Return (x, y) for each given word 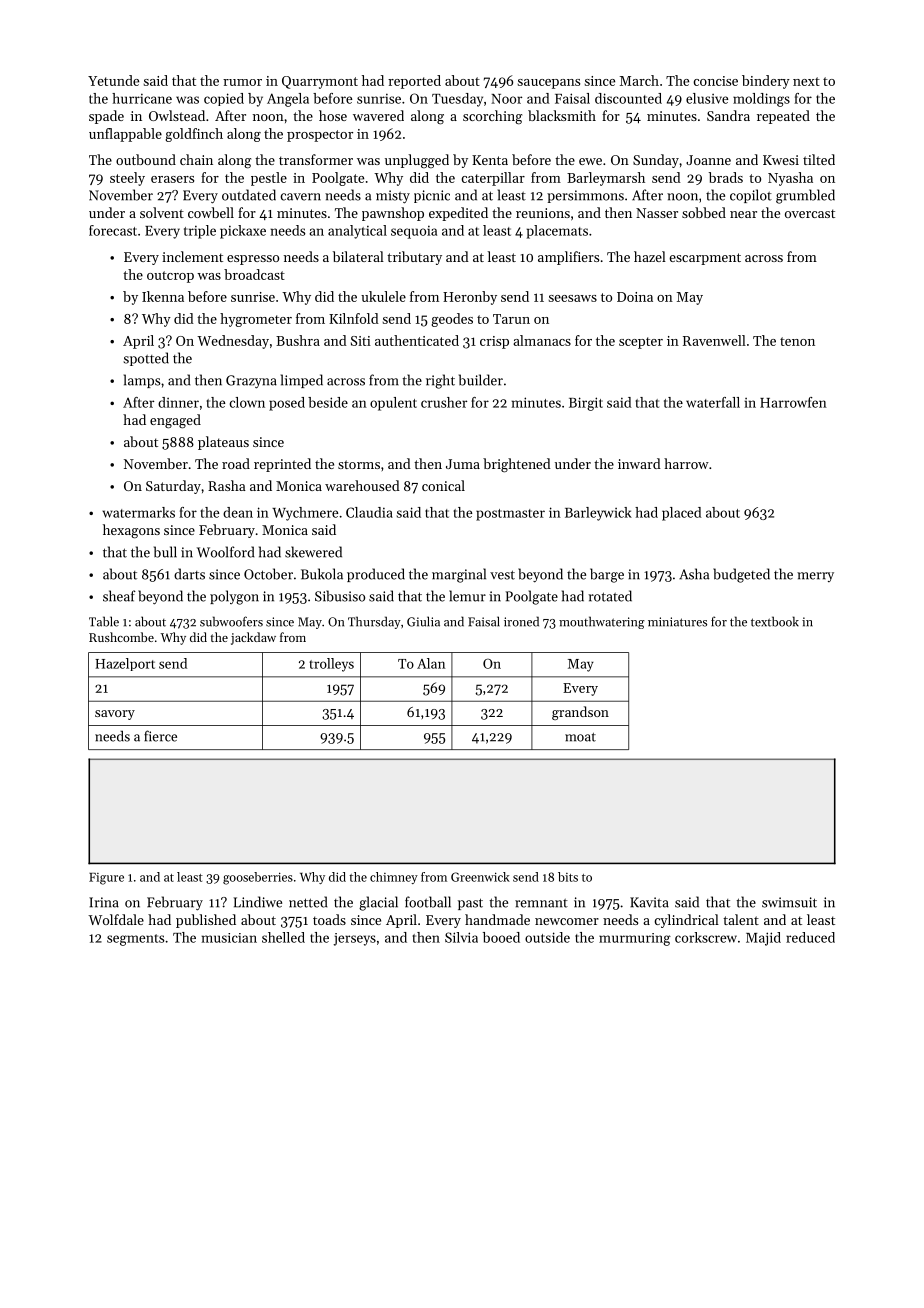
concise (715, 81)
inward (639, 463)
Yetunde (113, 80)
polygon (234, 597)
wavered (378, 115)
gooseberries (258, 878)
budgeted (741, 575)
